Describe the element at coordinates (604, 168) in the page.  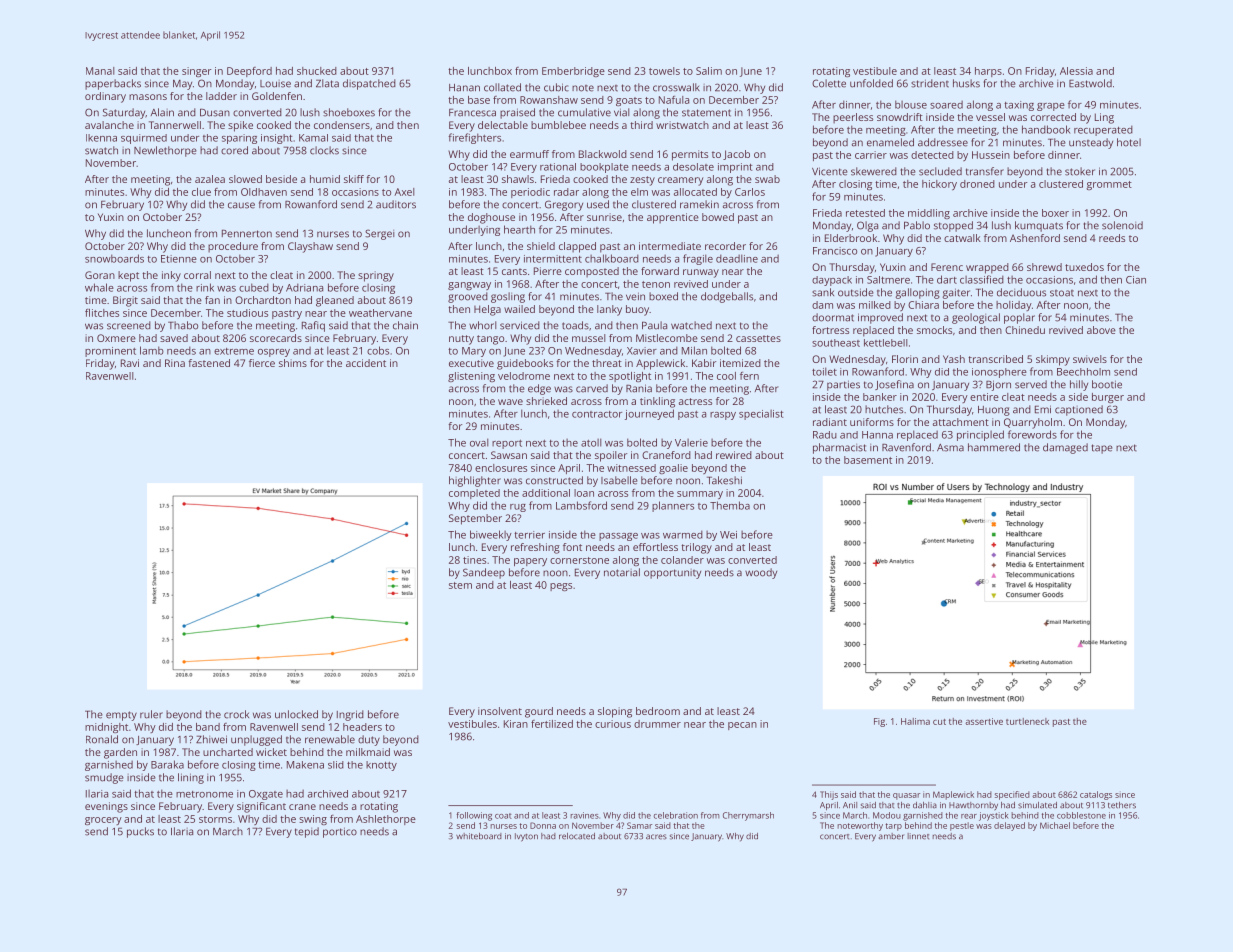
I see `bookplate` at that location.
